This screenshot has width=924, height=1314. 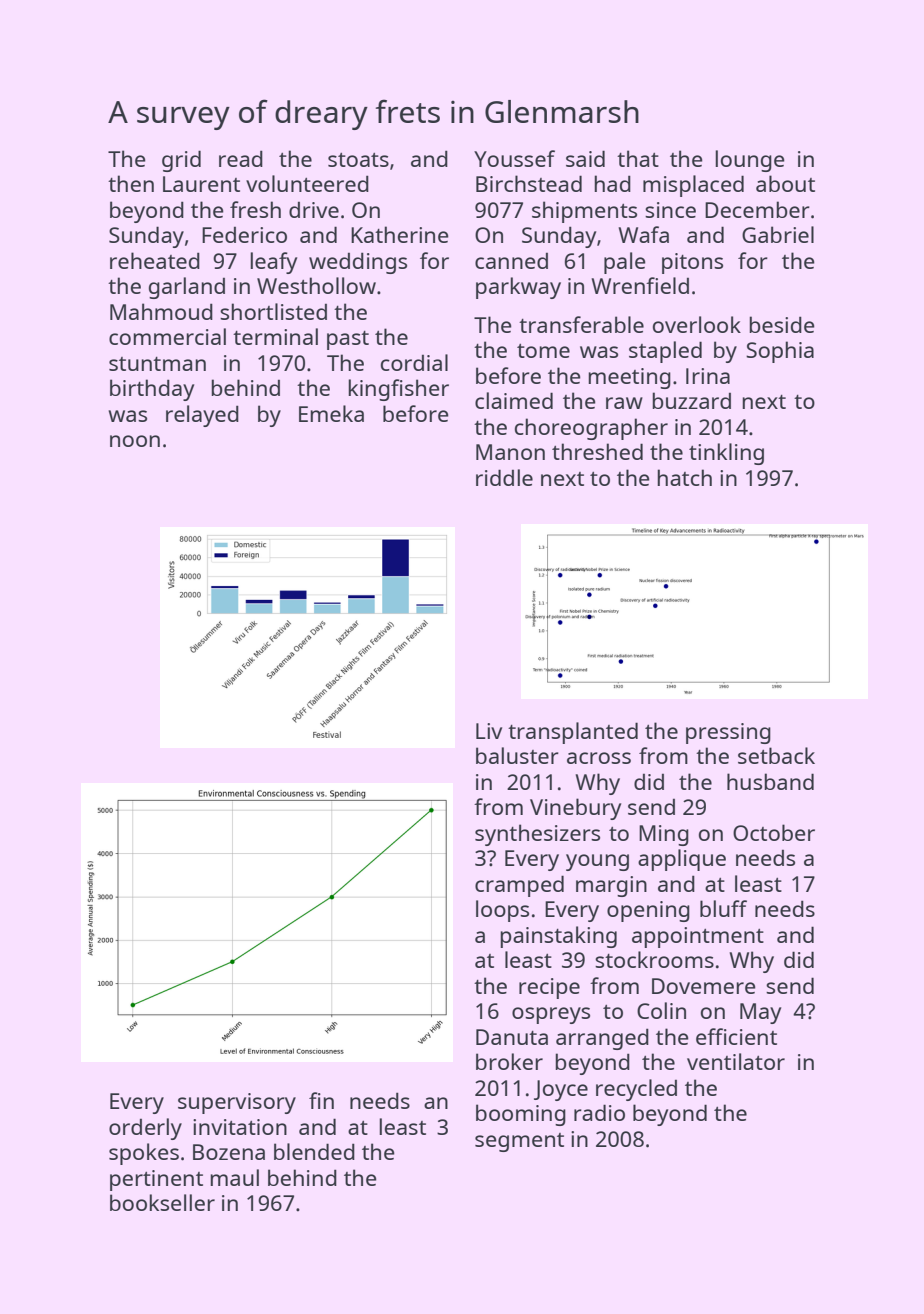 What do you see at coordinates (400, 234) in the screenshot?
I see `Katherine` at bounding box center [400, 234].
